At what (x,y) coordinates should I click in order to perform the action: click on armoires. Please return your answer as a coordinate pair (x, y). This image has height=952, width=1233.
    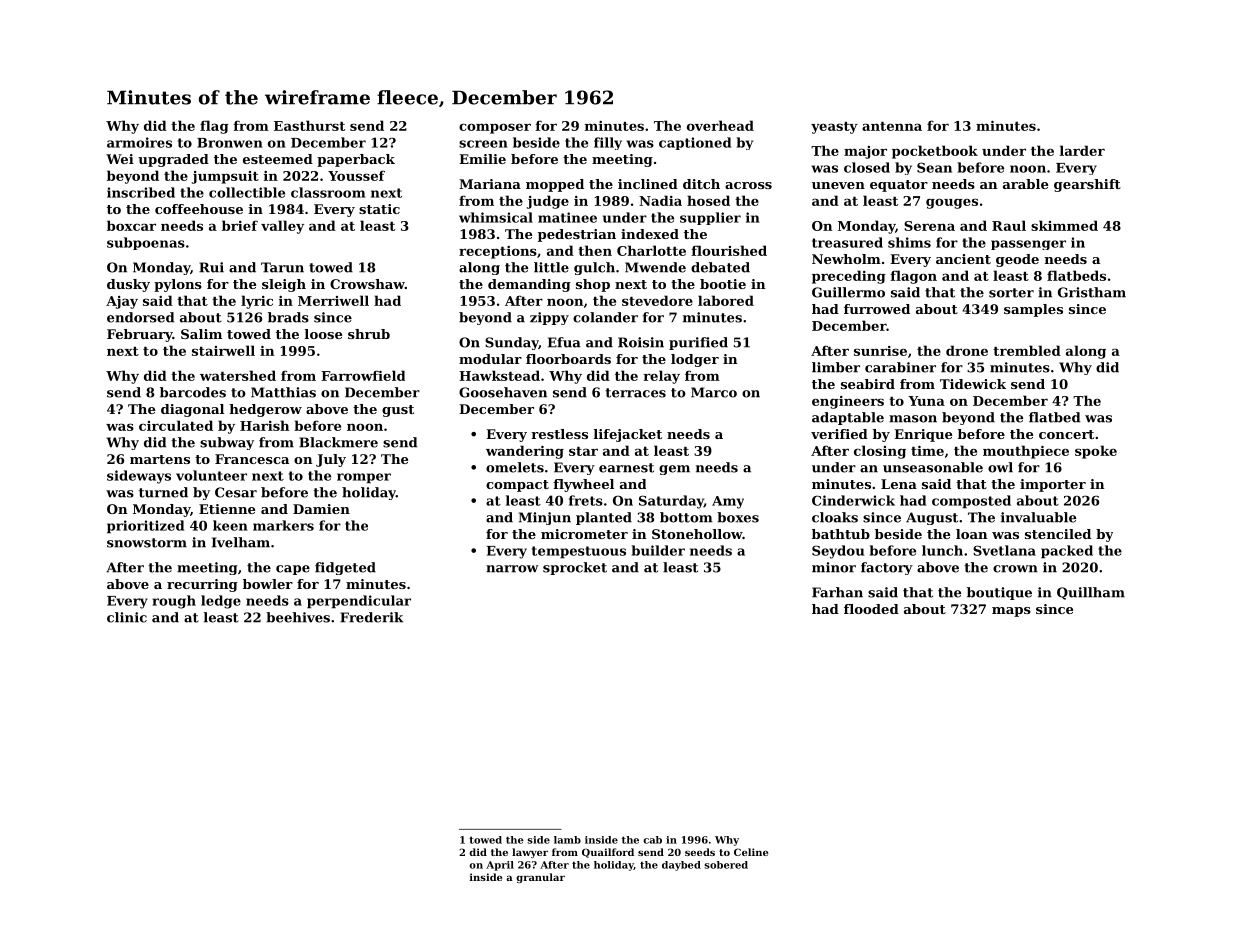
    Looking at the image, I should click on (139, 142).
